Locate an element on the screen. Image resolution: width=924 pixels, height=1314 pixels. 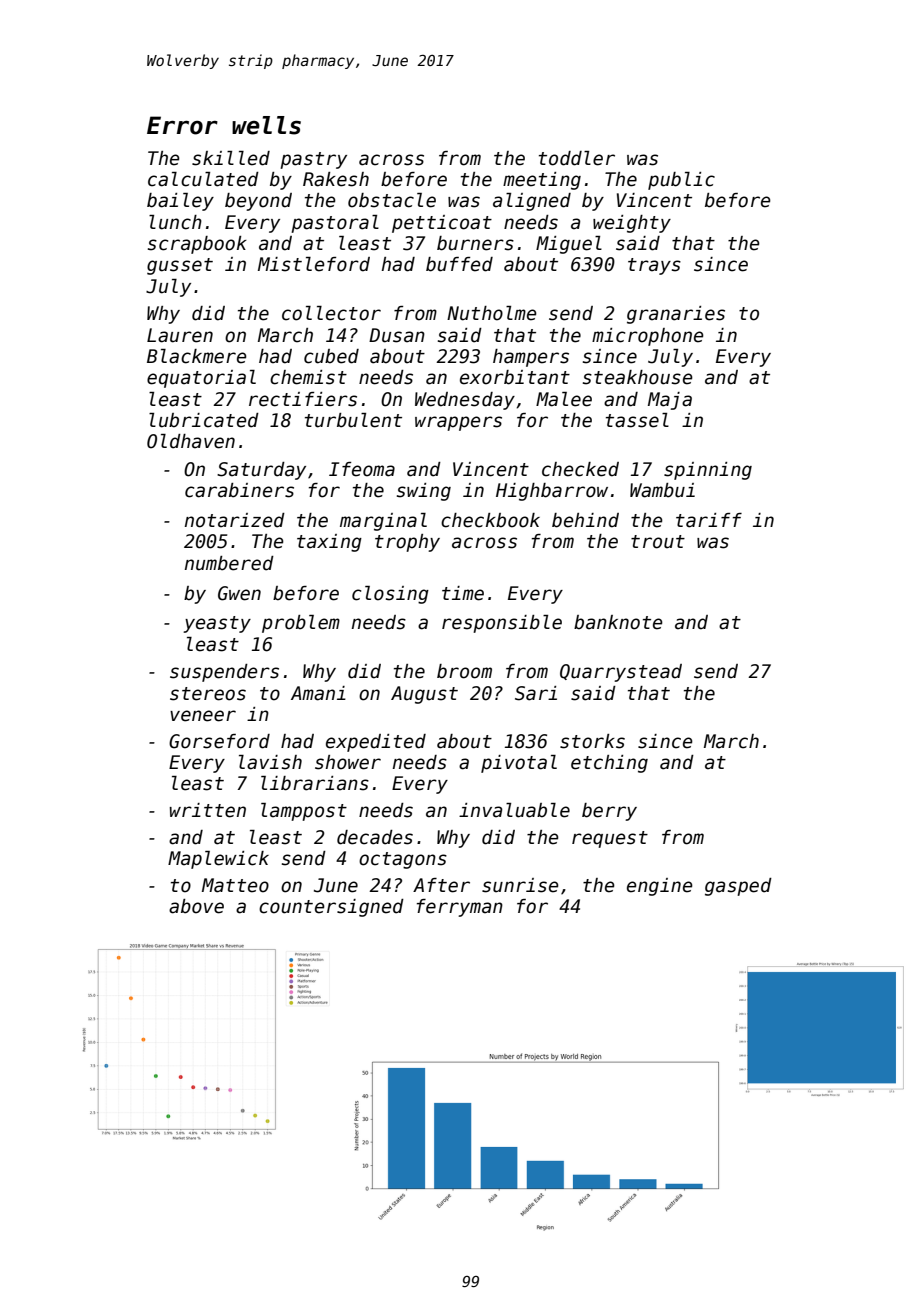
toddler is located at coordinates (577, 158).
